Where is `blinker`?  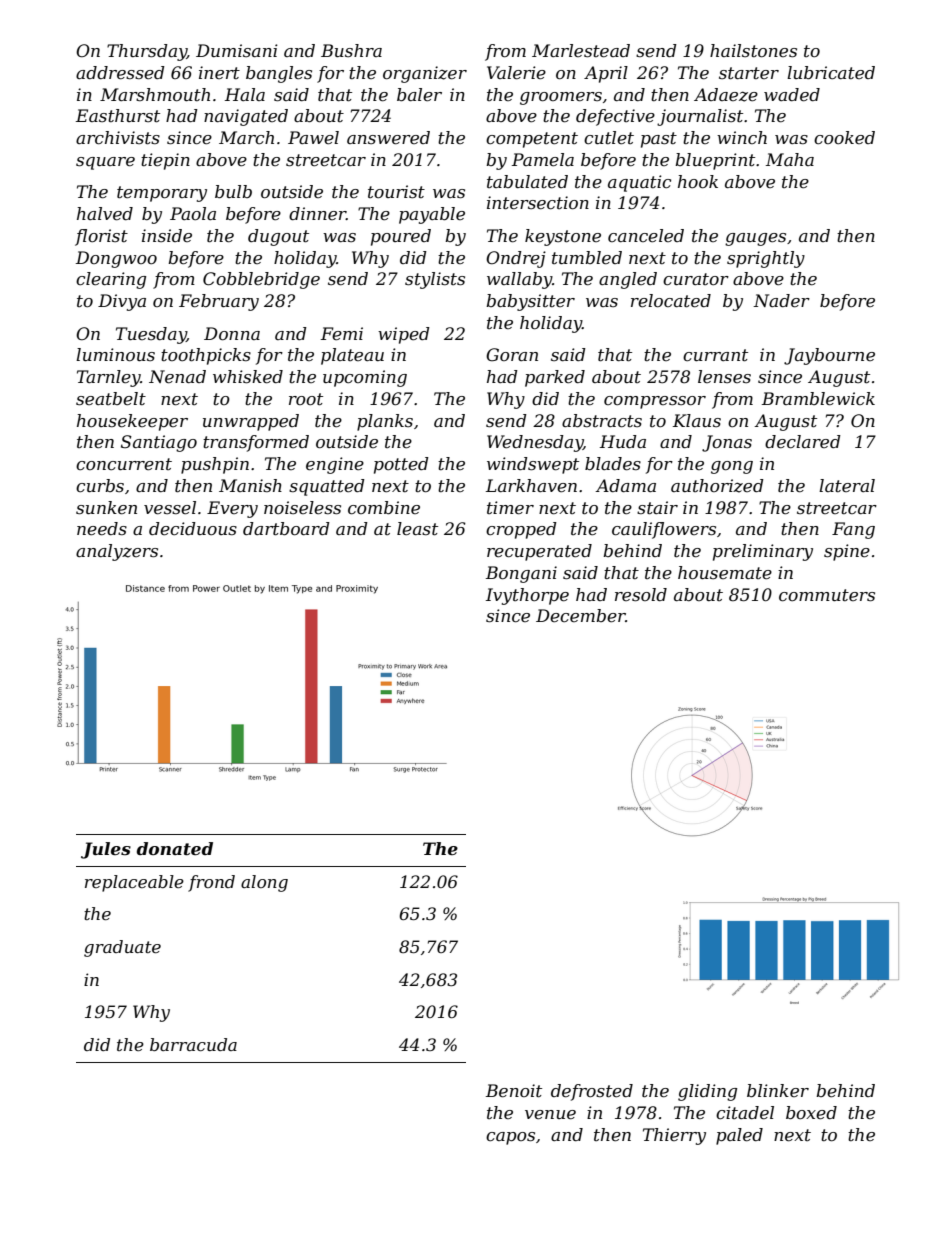 blinker is located at coordinates (778, 1090).
